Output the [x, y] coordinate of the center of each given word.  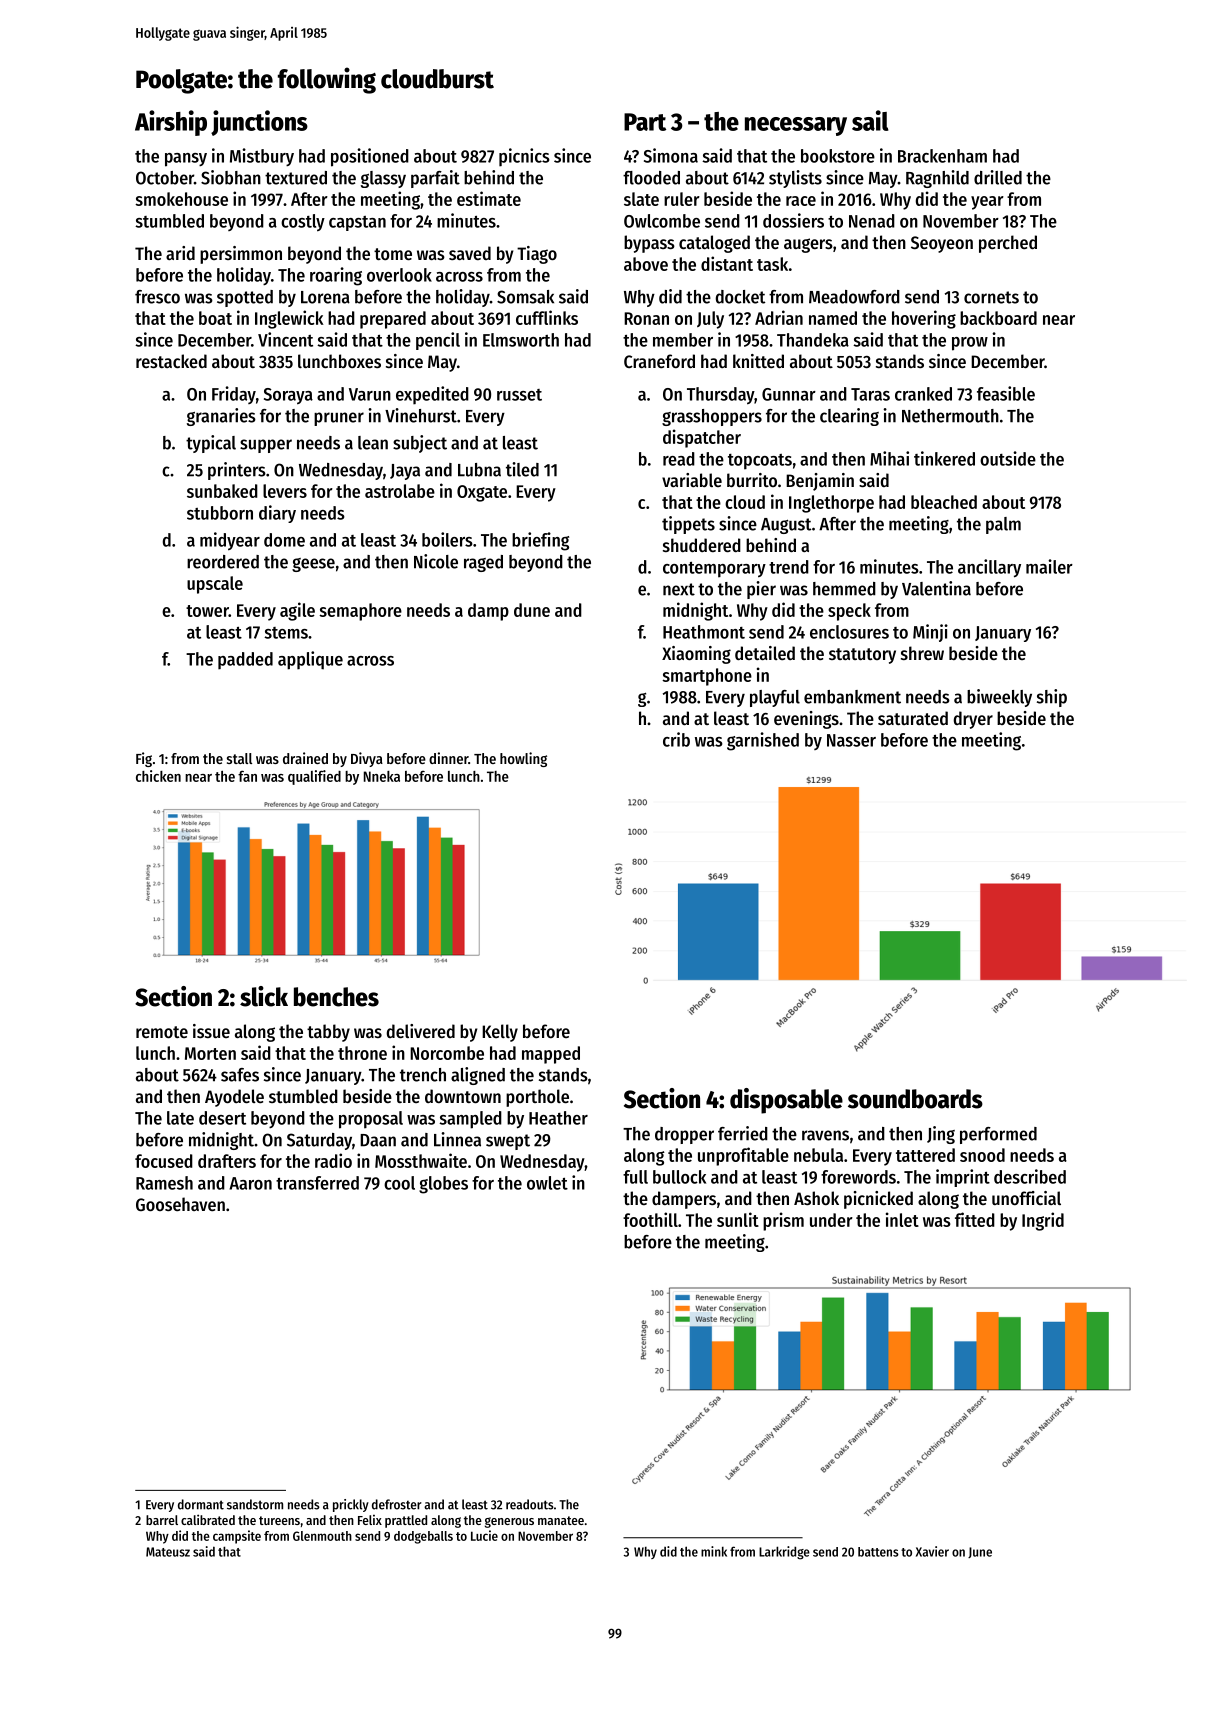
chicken [158, 776]
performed [998, 1135]
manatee [561, 1520]
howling [523, 759]
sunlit [738, 1219]
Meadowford [854, 297]
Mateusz [168, 1552]
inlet [902, 1219]
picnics [524, 157]
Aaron [250, 1183]
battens [878, 1552]
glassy [383, 179]
